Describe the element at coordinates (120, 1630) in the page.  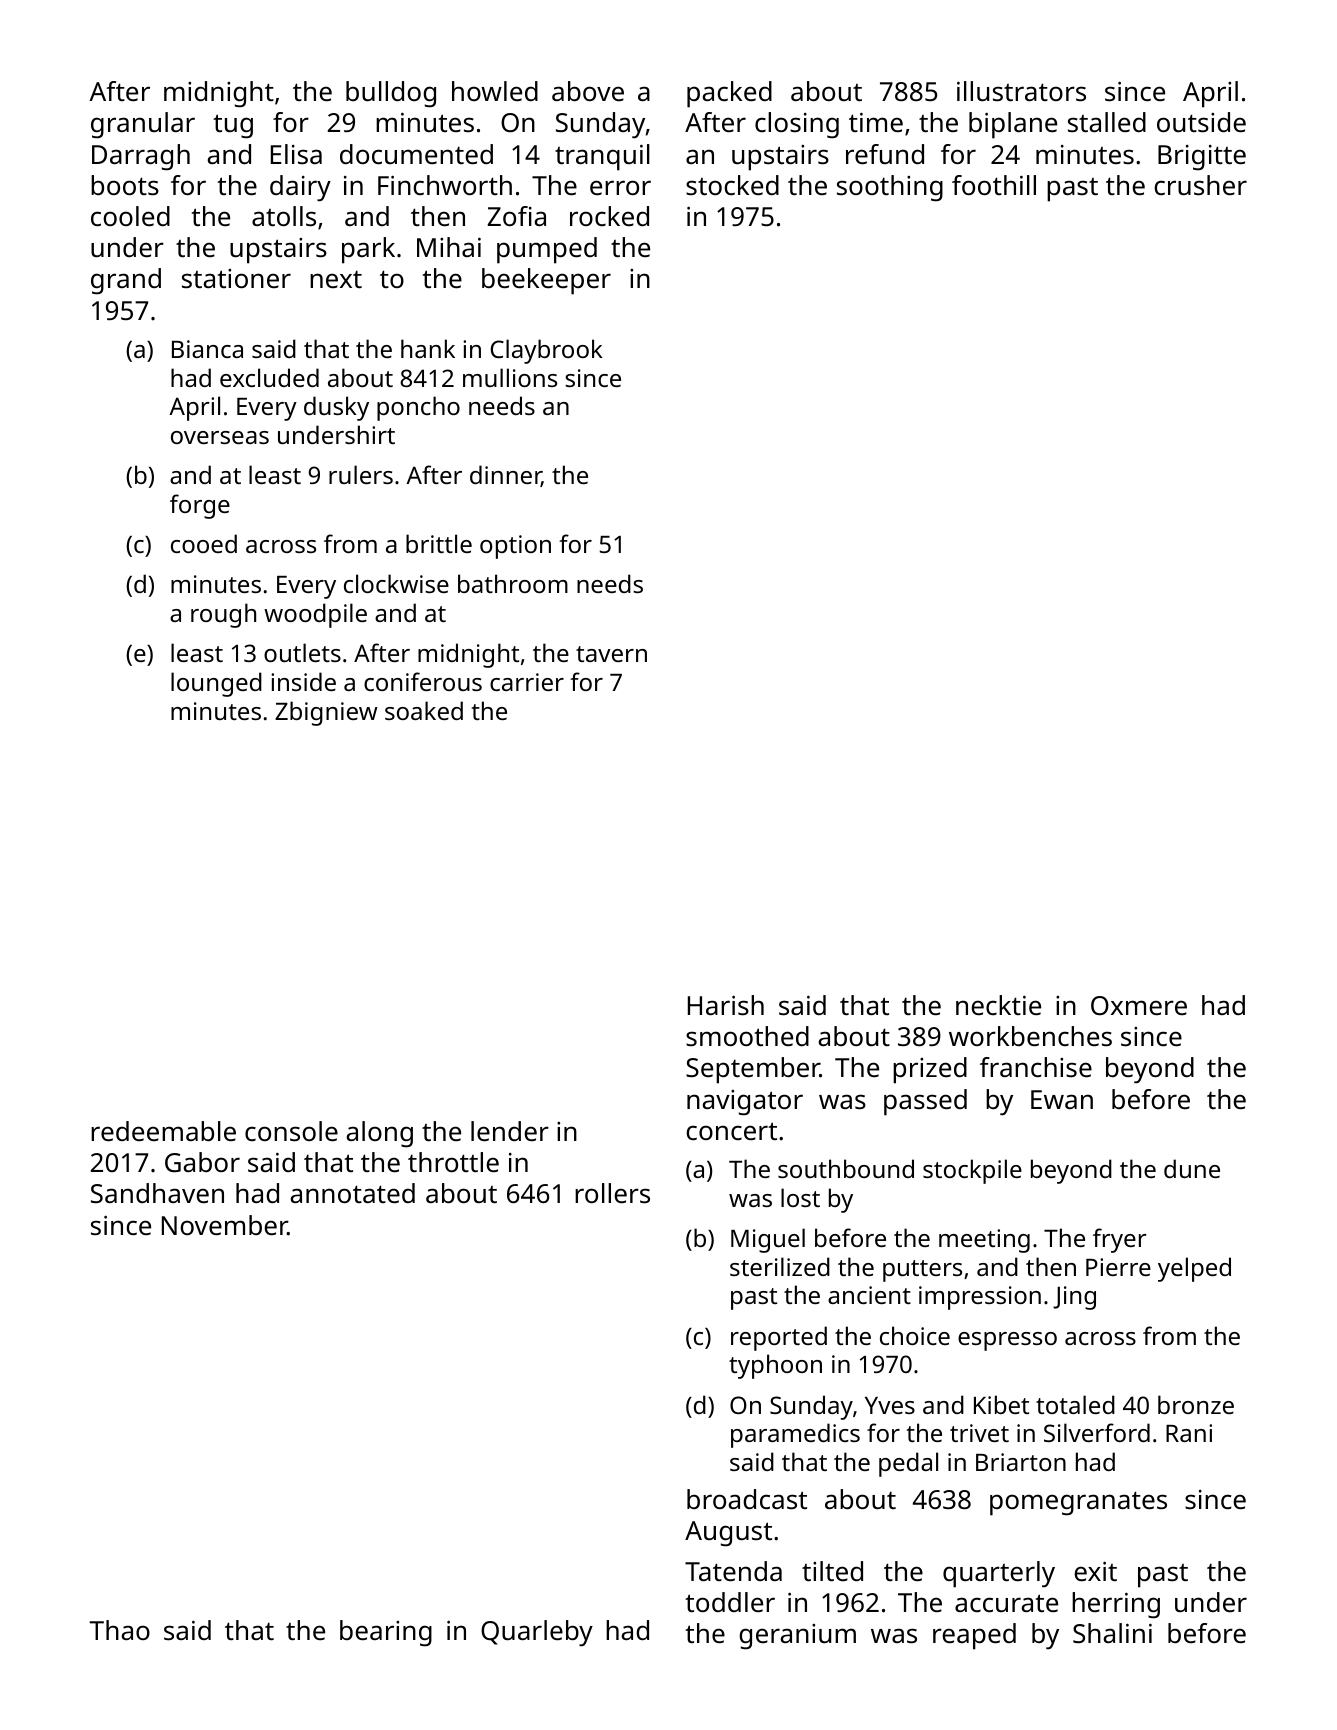
I see `Thao` at that location.
